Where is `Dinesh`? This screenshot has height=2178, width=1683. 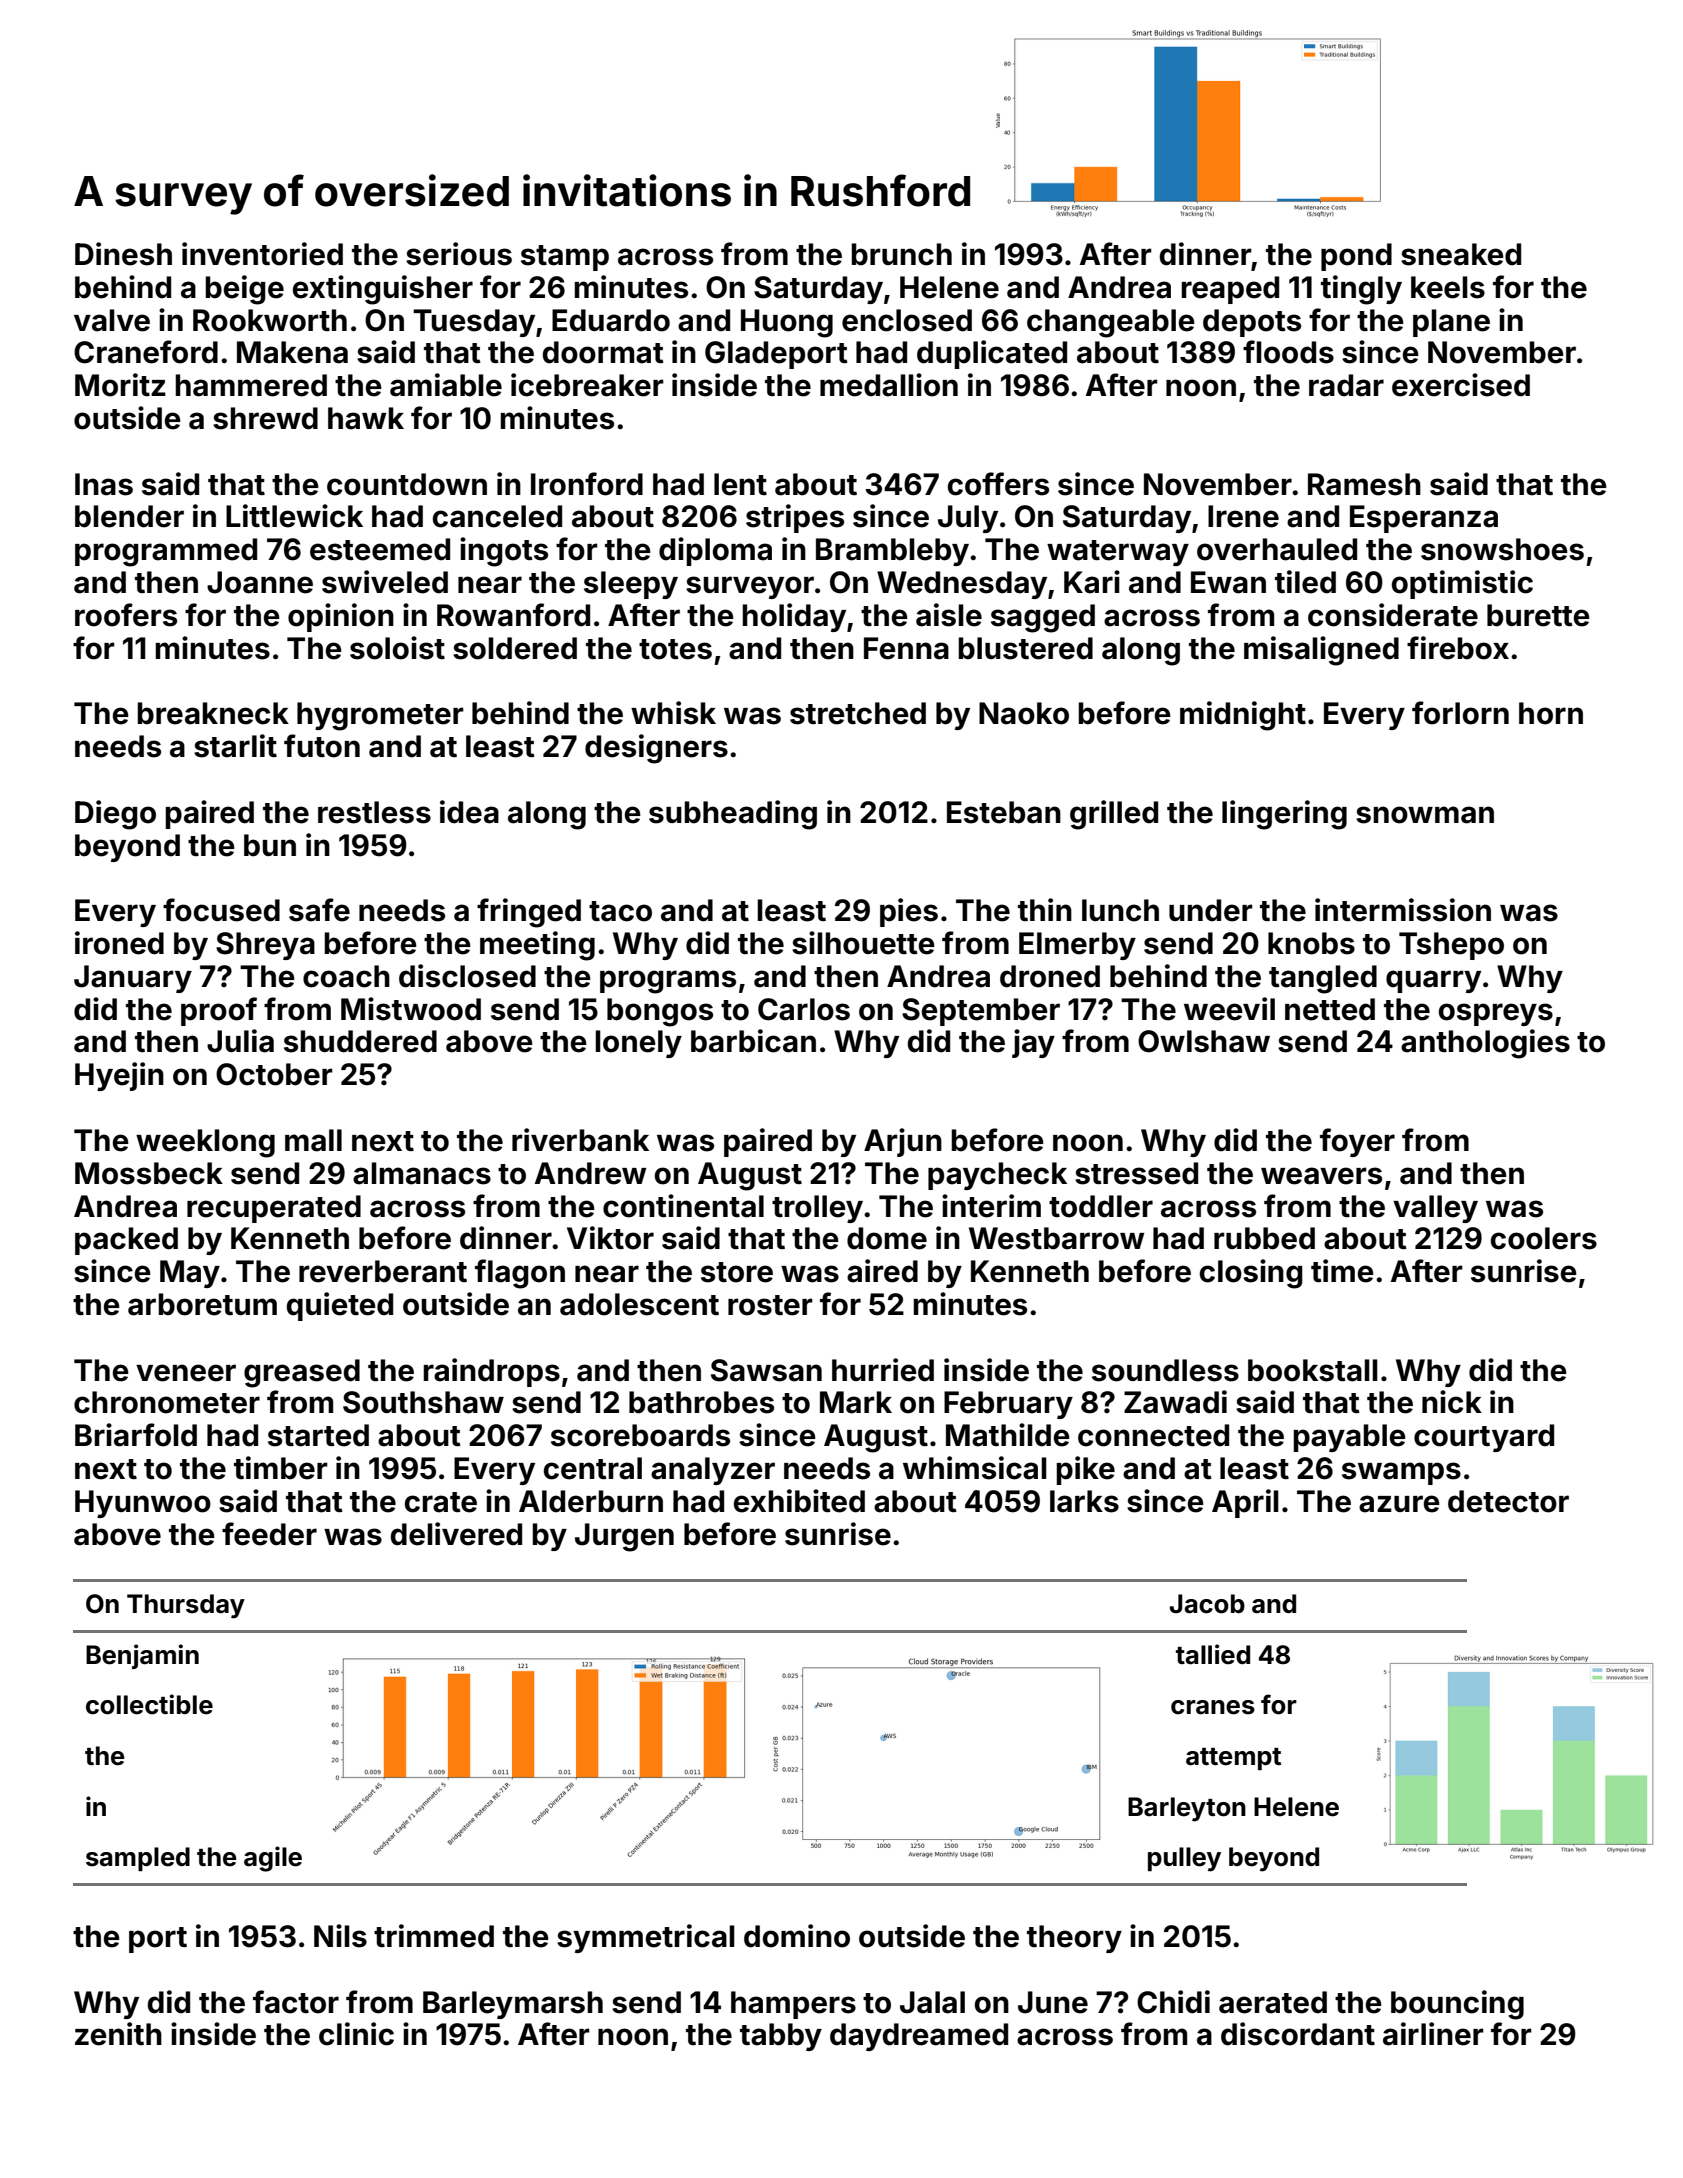 Dinesh is located at coordinates (123, 254).
